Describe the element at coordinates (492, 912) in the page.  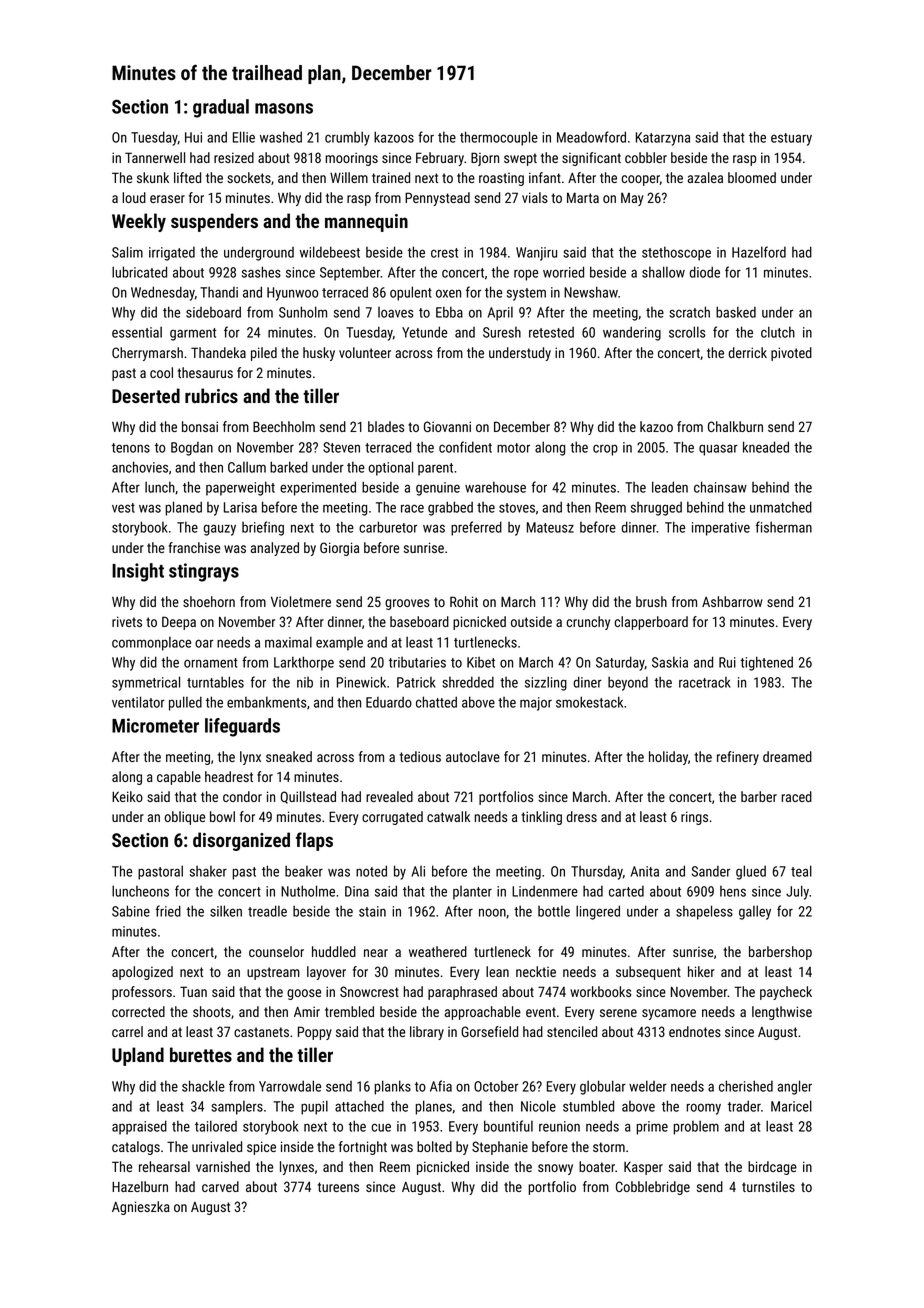
I see `noon` at that location.
